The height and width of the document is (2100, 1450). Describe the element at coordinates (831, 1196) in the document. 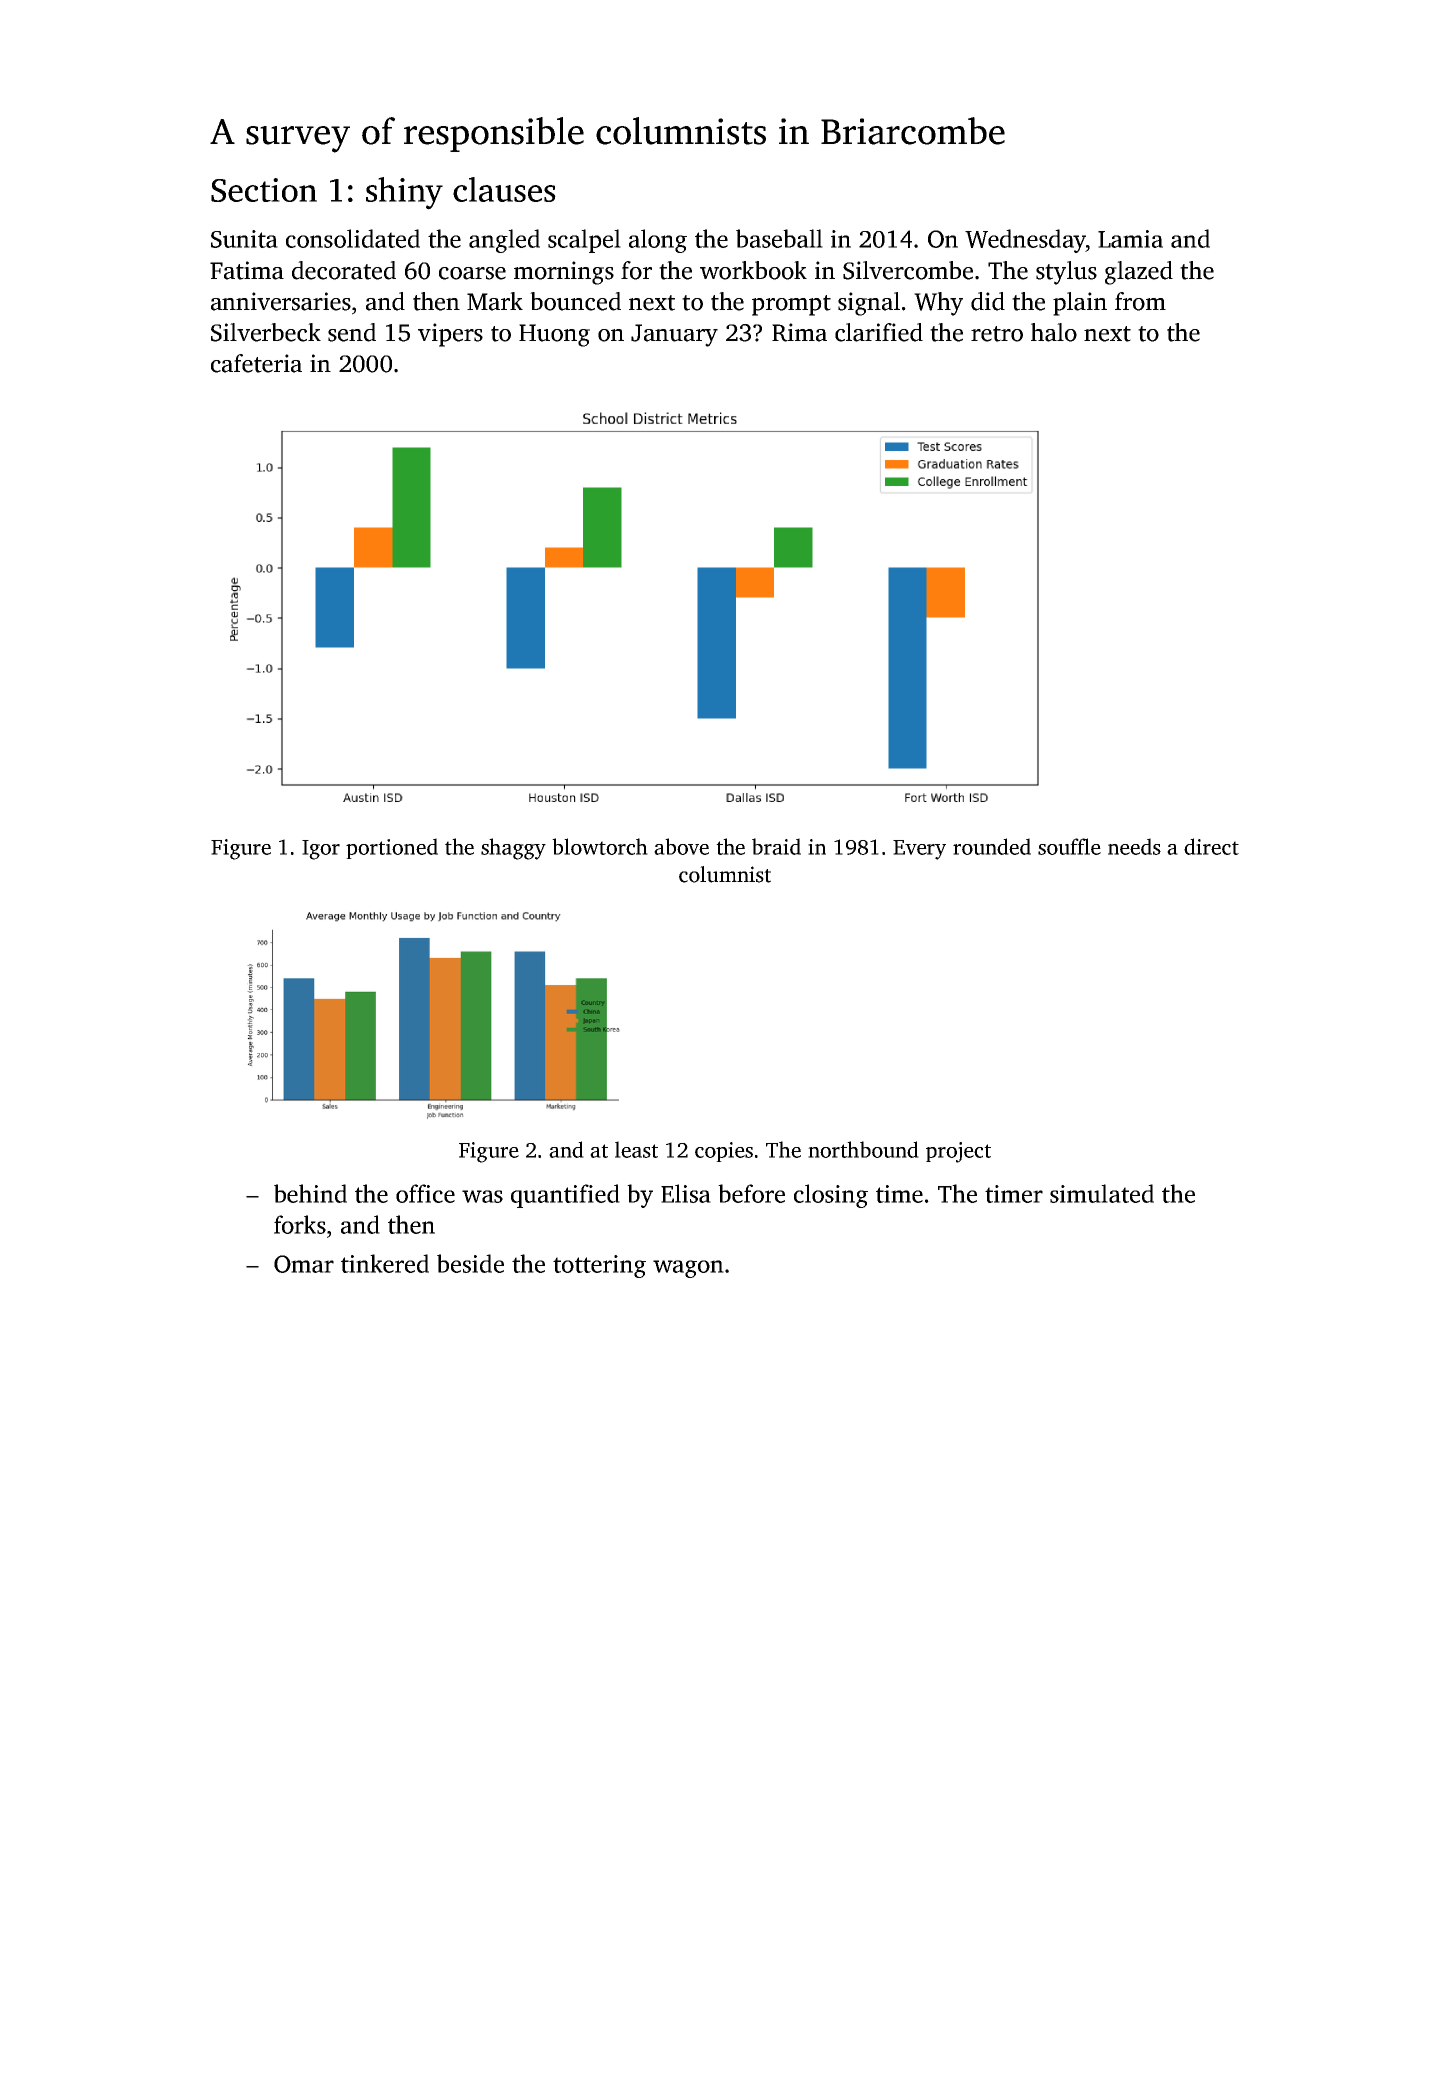

I see `closing` at that location.
